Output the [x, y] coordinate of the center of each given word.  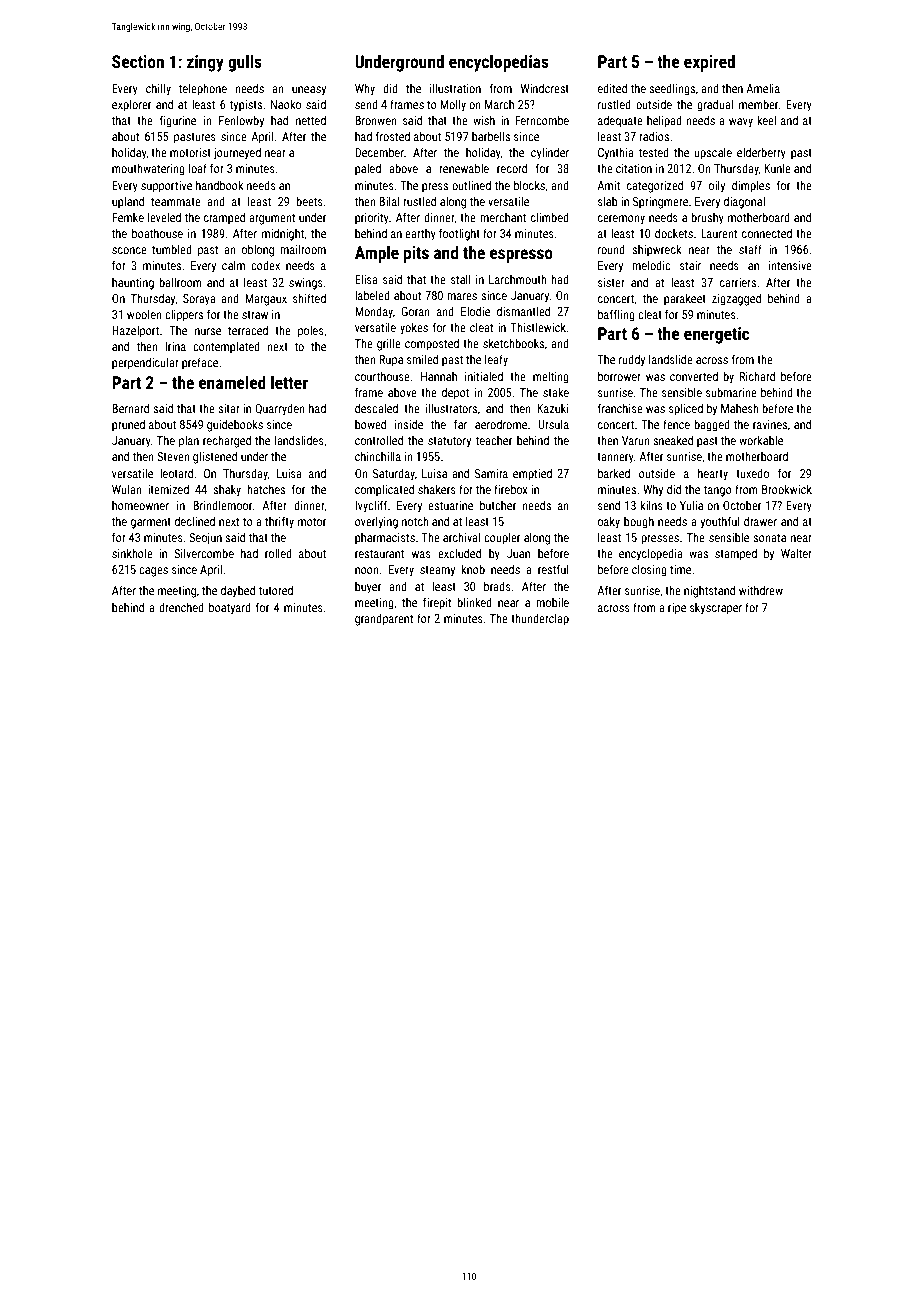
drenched [181, 607]
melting [551, 378]
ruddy [632, 360]
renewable [464, 168]
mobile [552, 602]
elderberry [761, 153]
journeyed [237, 154]
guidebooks [235, 425]
